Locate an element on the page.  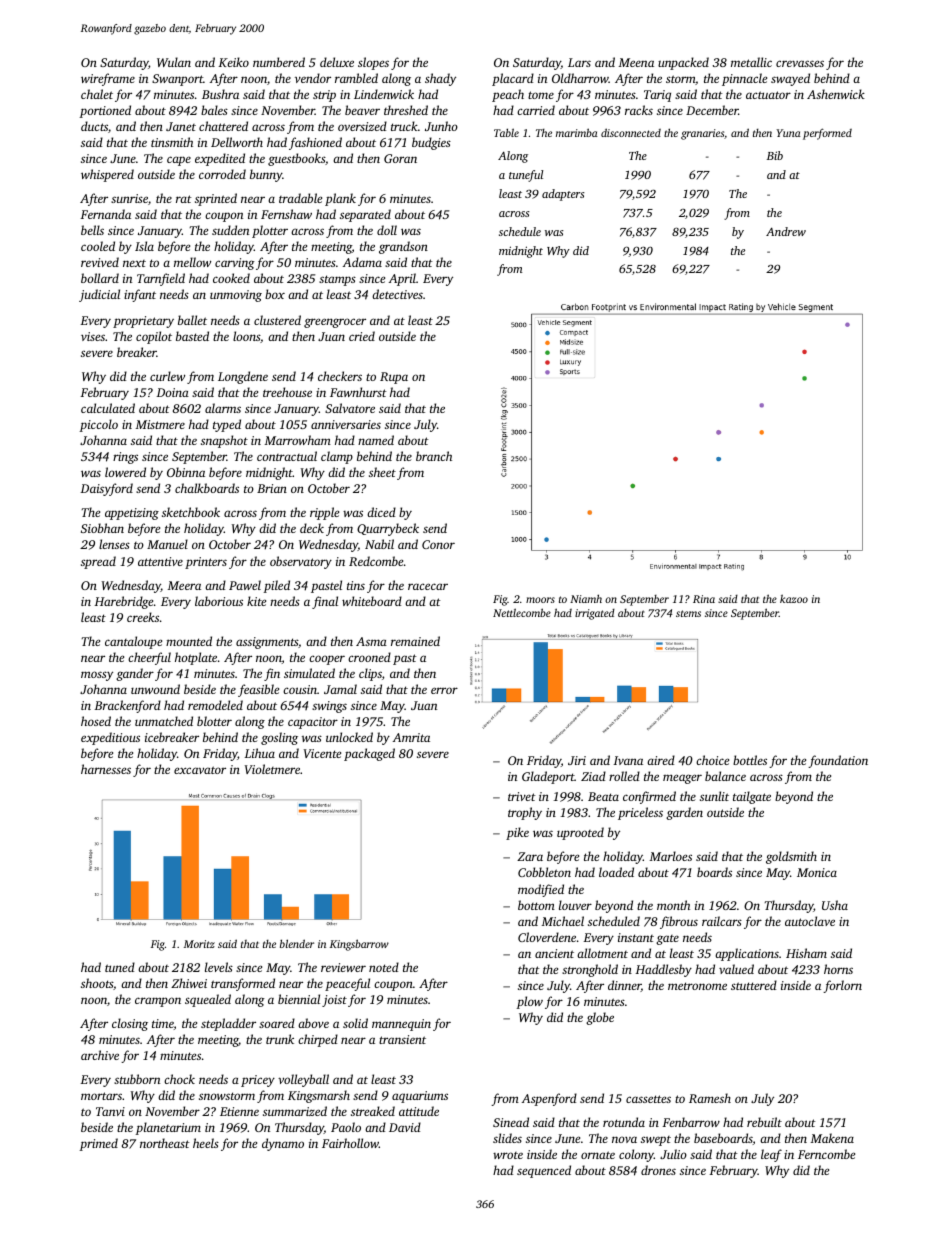
granaries is located at coordinates (702, 134).
